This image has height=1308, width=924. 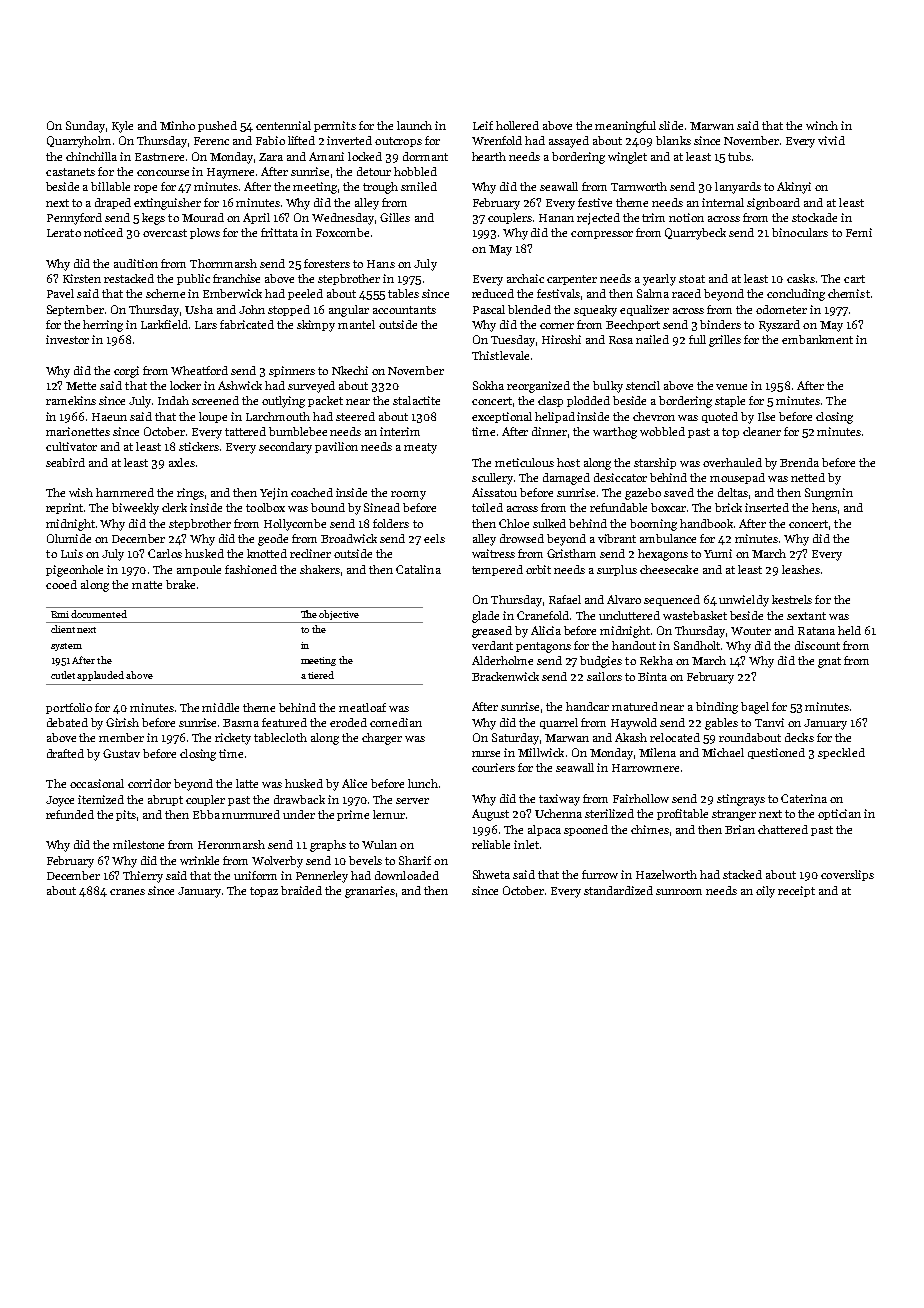 What do you see at coordinates (91, 156) in the image?
I see `chinchilla` at bounding box center [91, 156].
